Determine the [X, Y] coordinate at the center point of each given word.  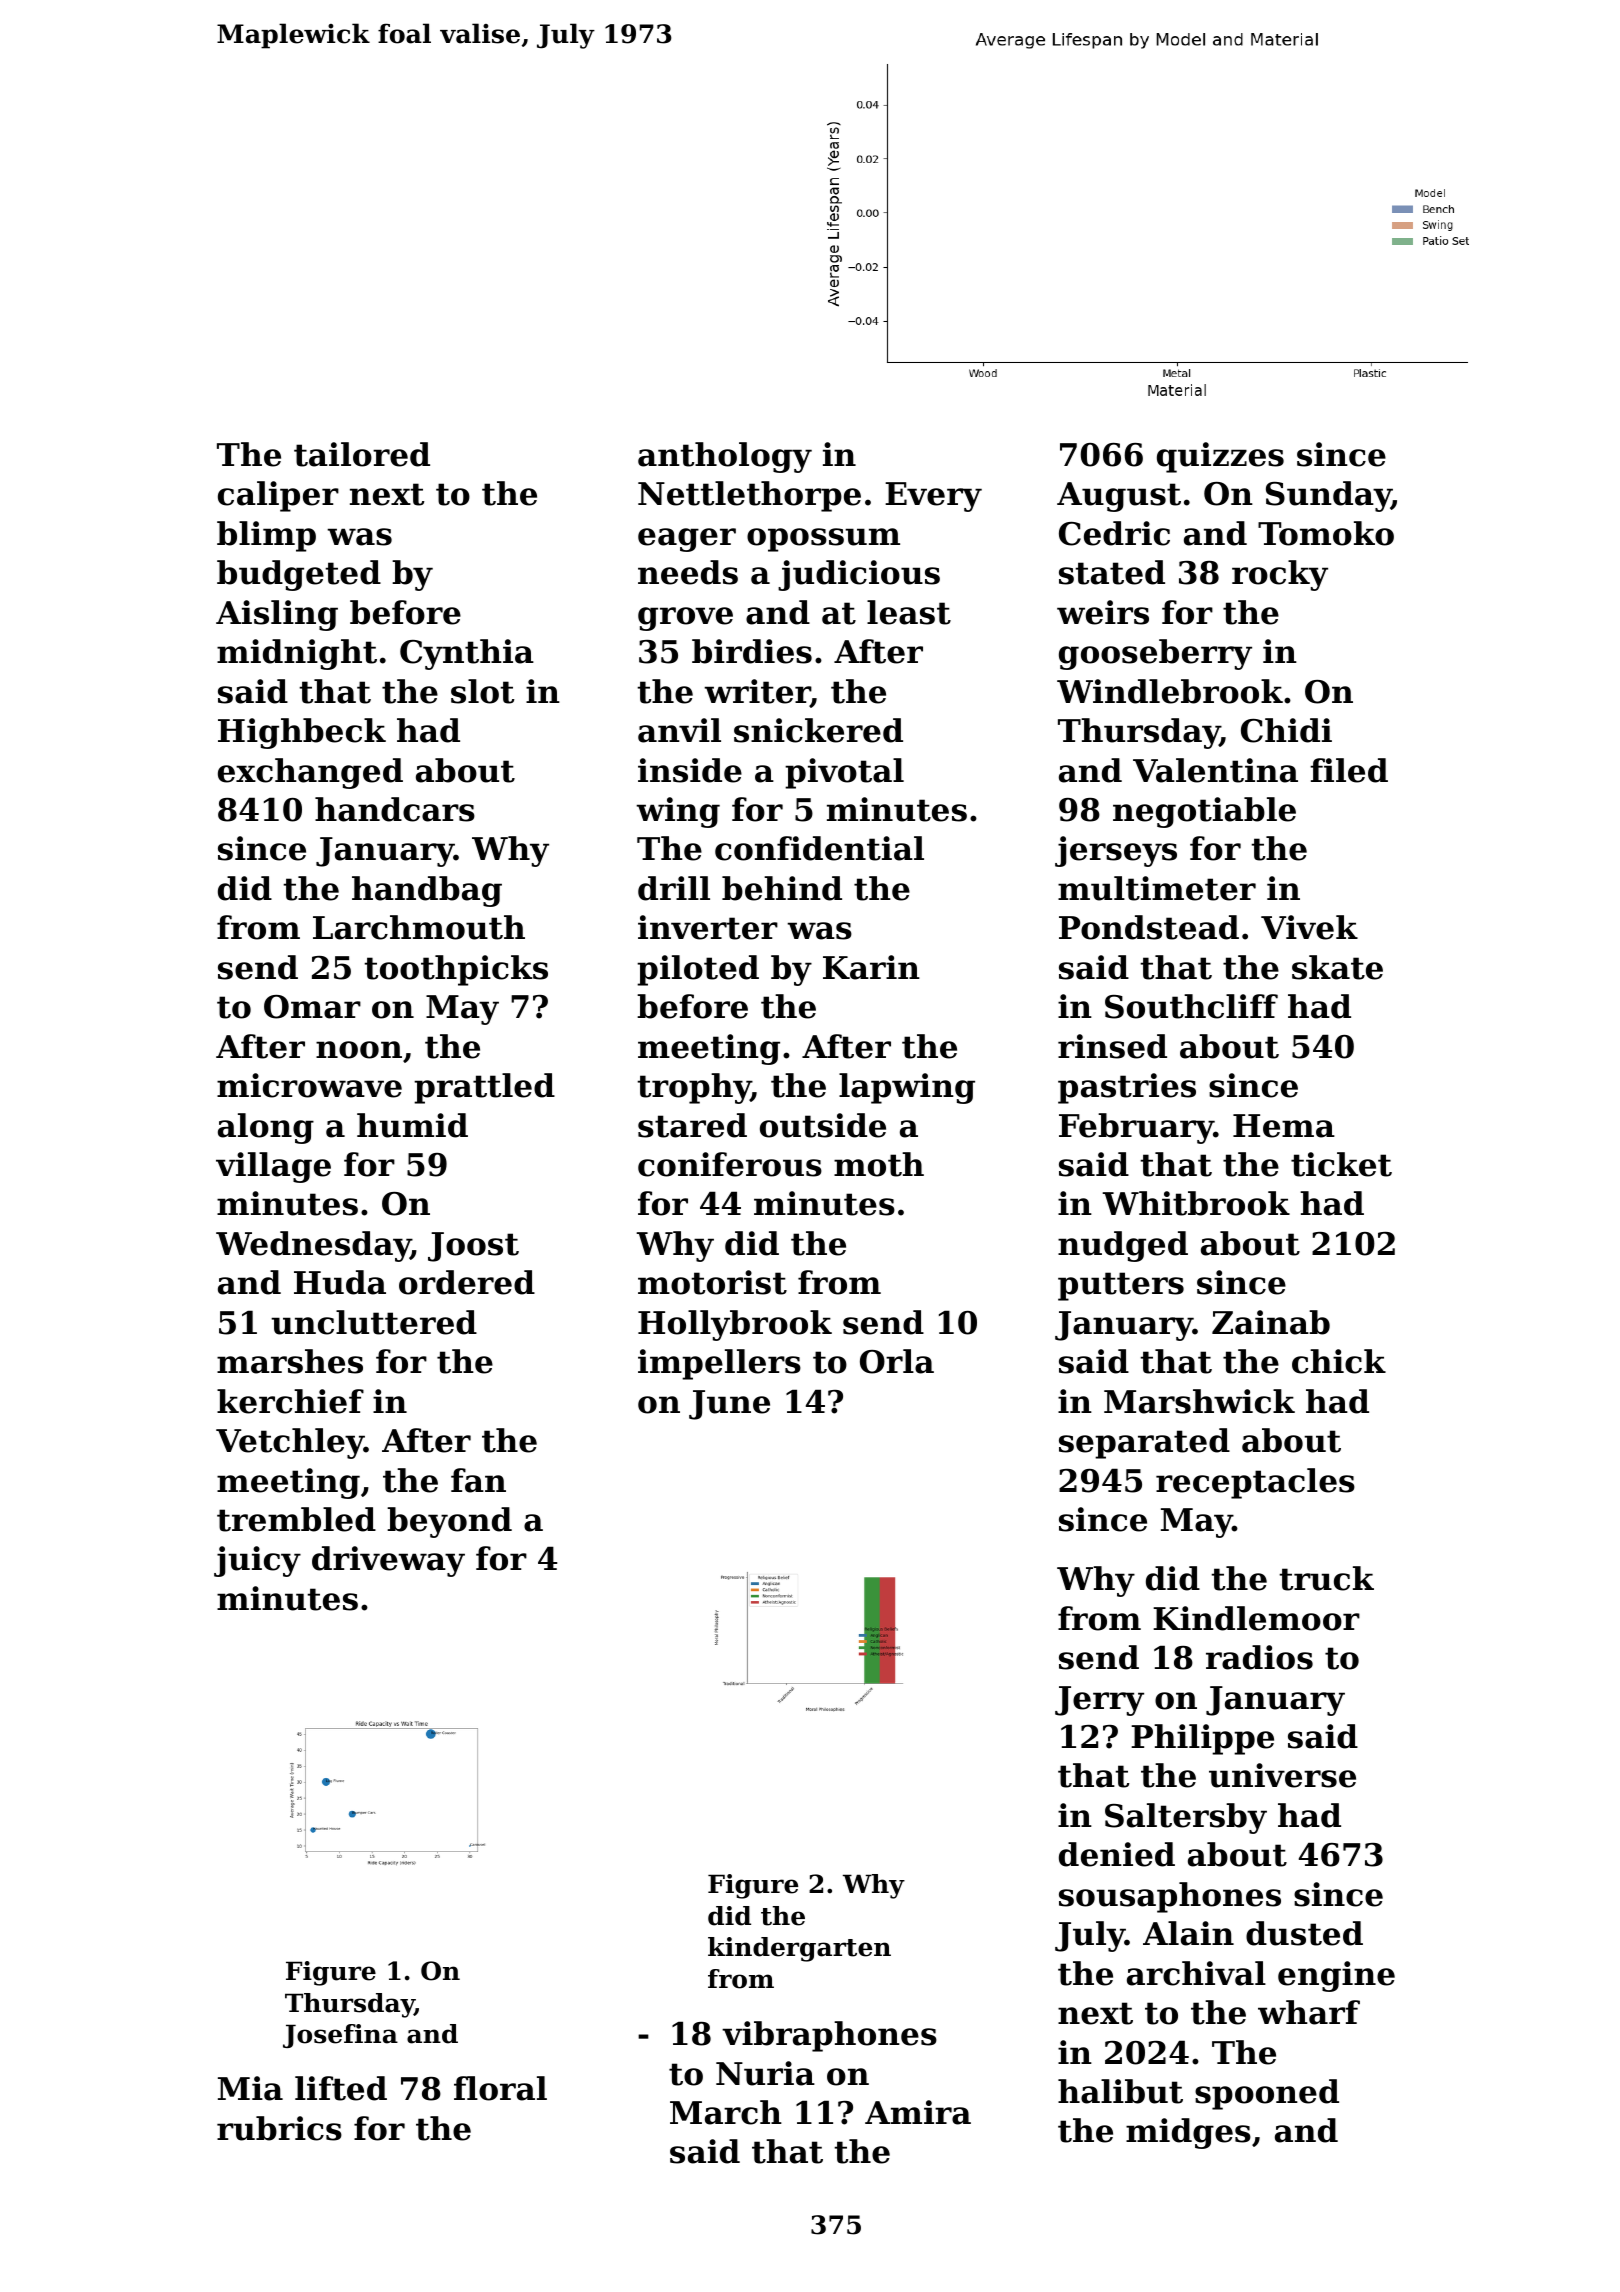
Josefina [340, 2036]
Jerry [1099, 1701]
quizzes [1220, 457]
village [273, 1167]
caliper [278, 496]
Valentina [1215, 770]
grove [685, 619]
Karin [871, 967]
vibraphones [829, 2036]
